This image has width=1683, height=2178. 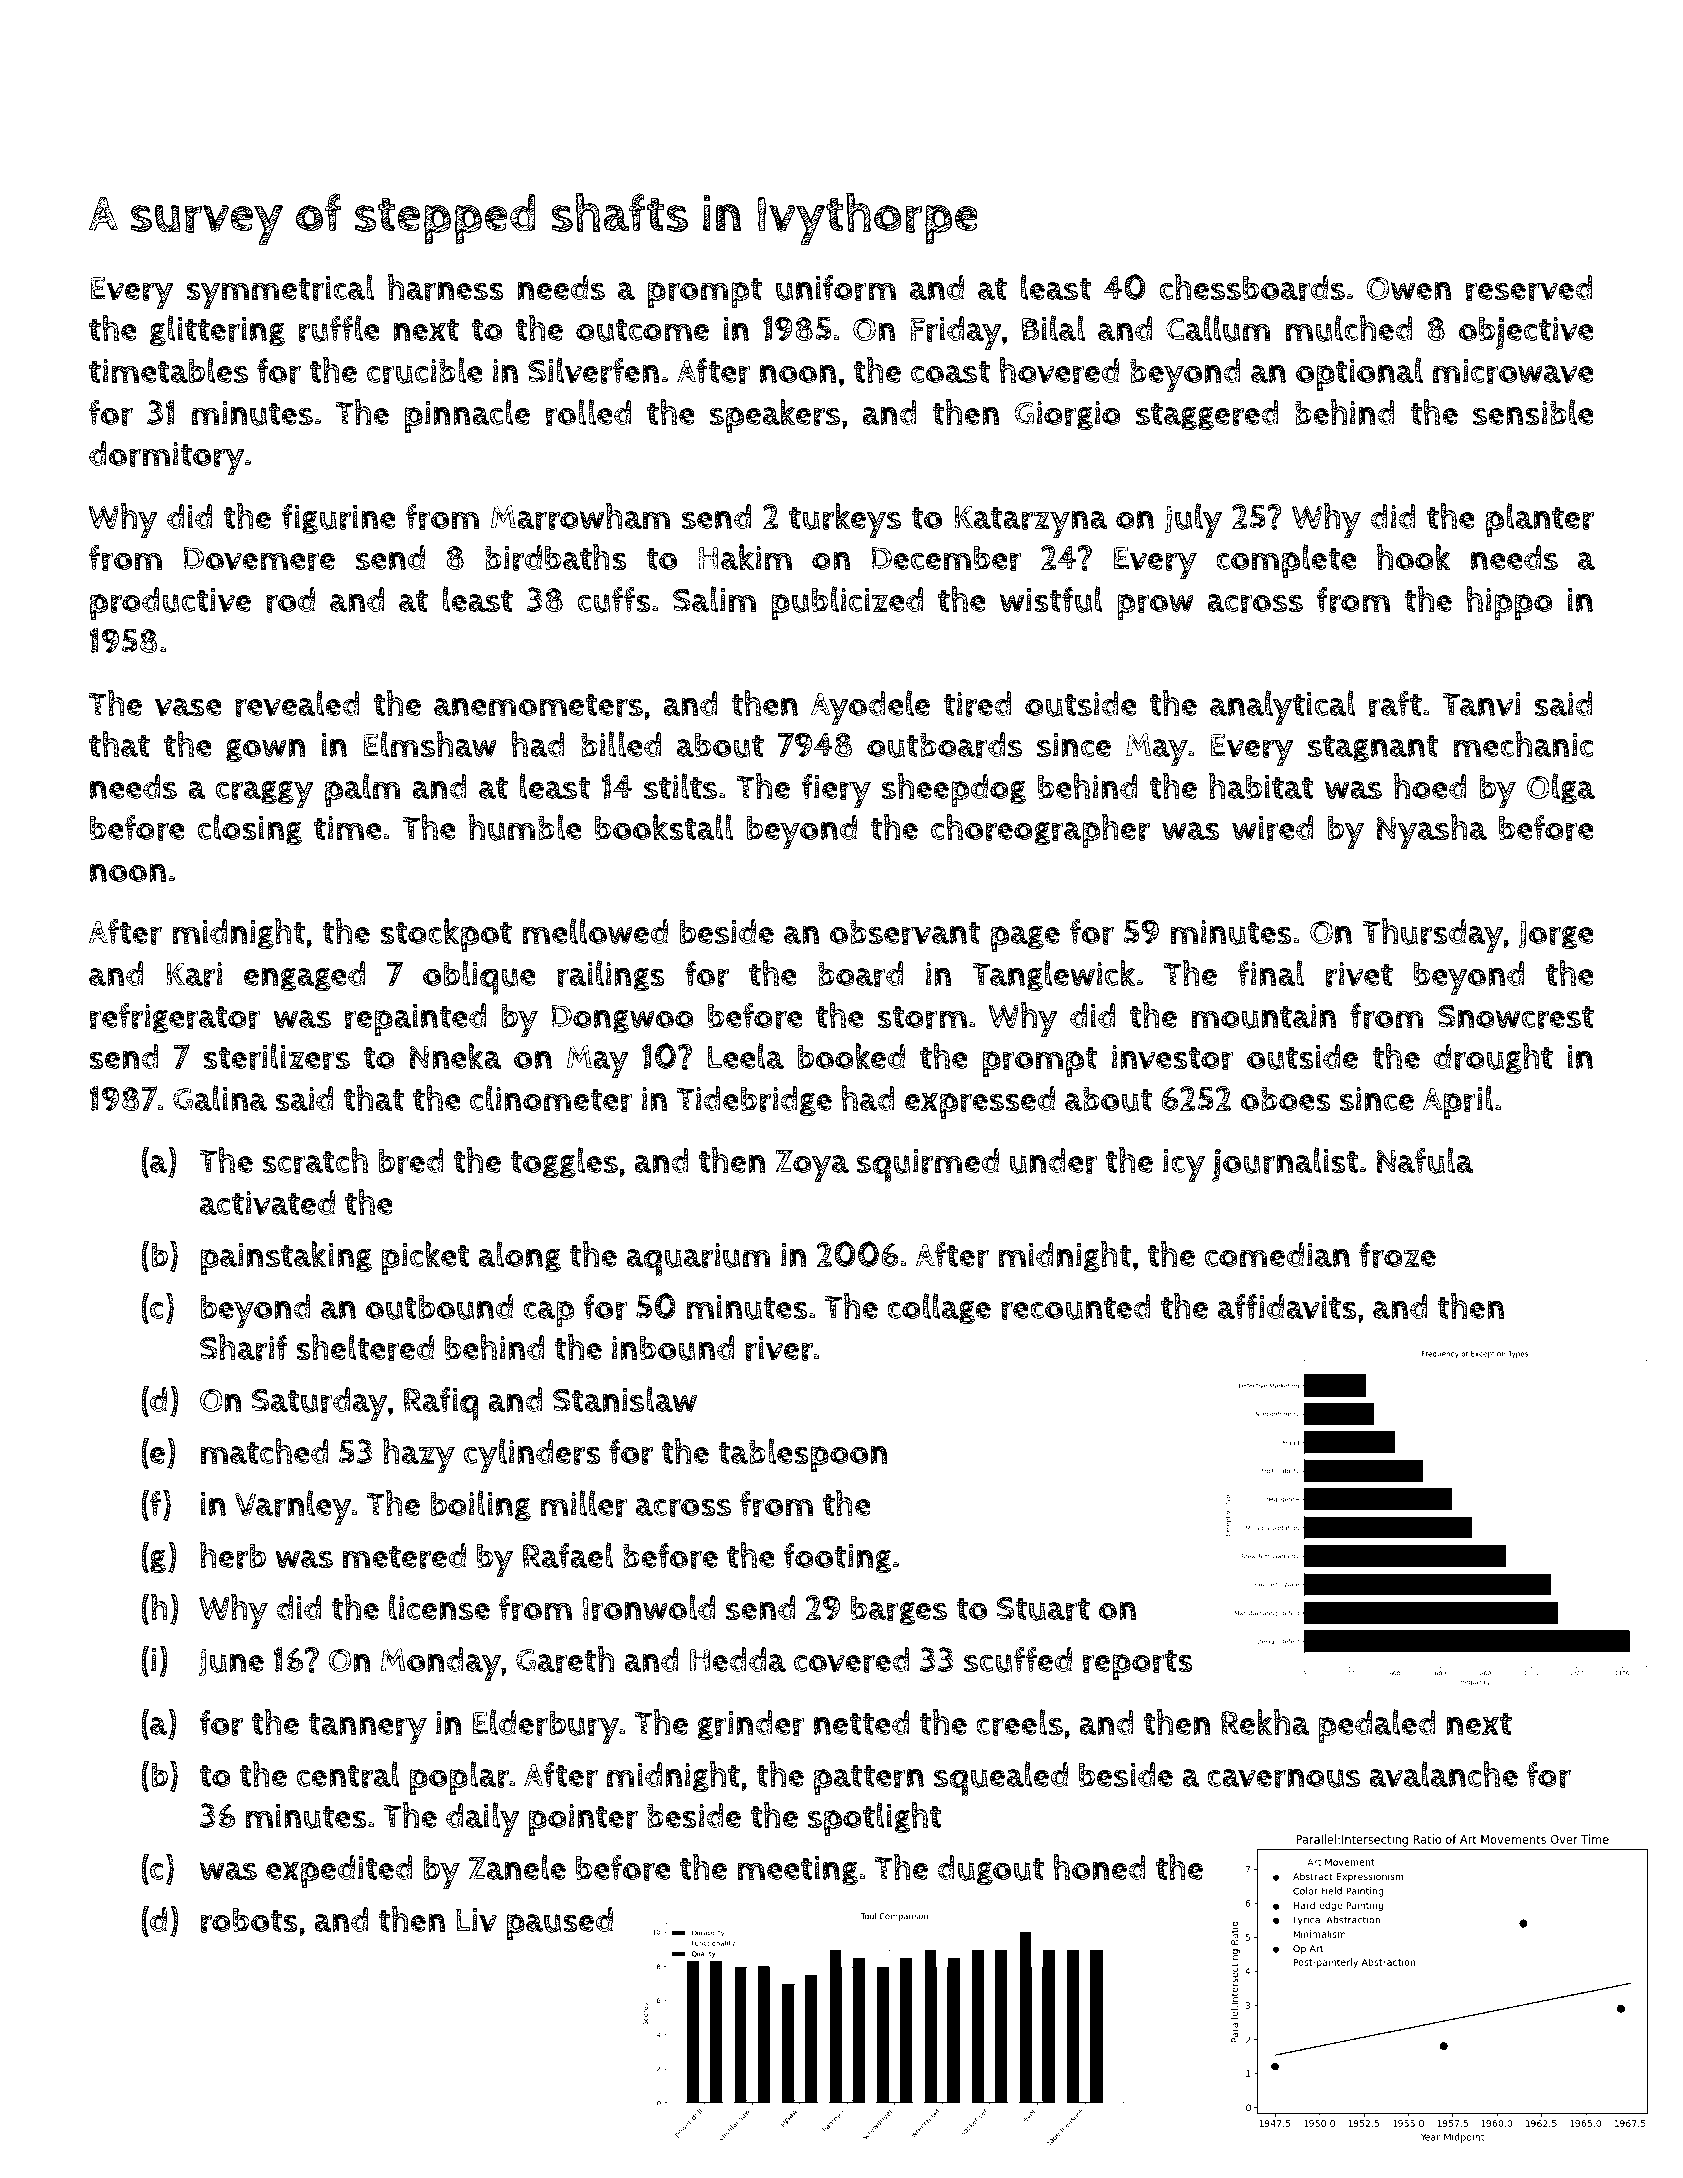 What do you see at coordinates (167, 458) in the image?
I see `dormitory` at bounding box center [167, 458].
